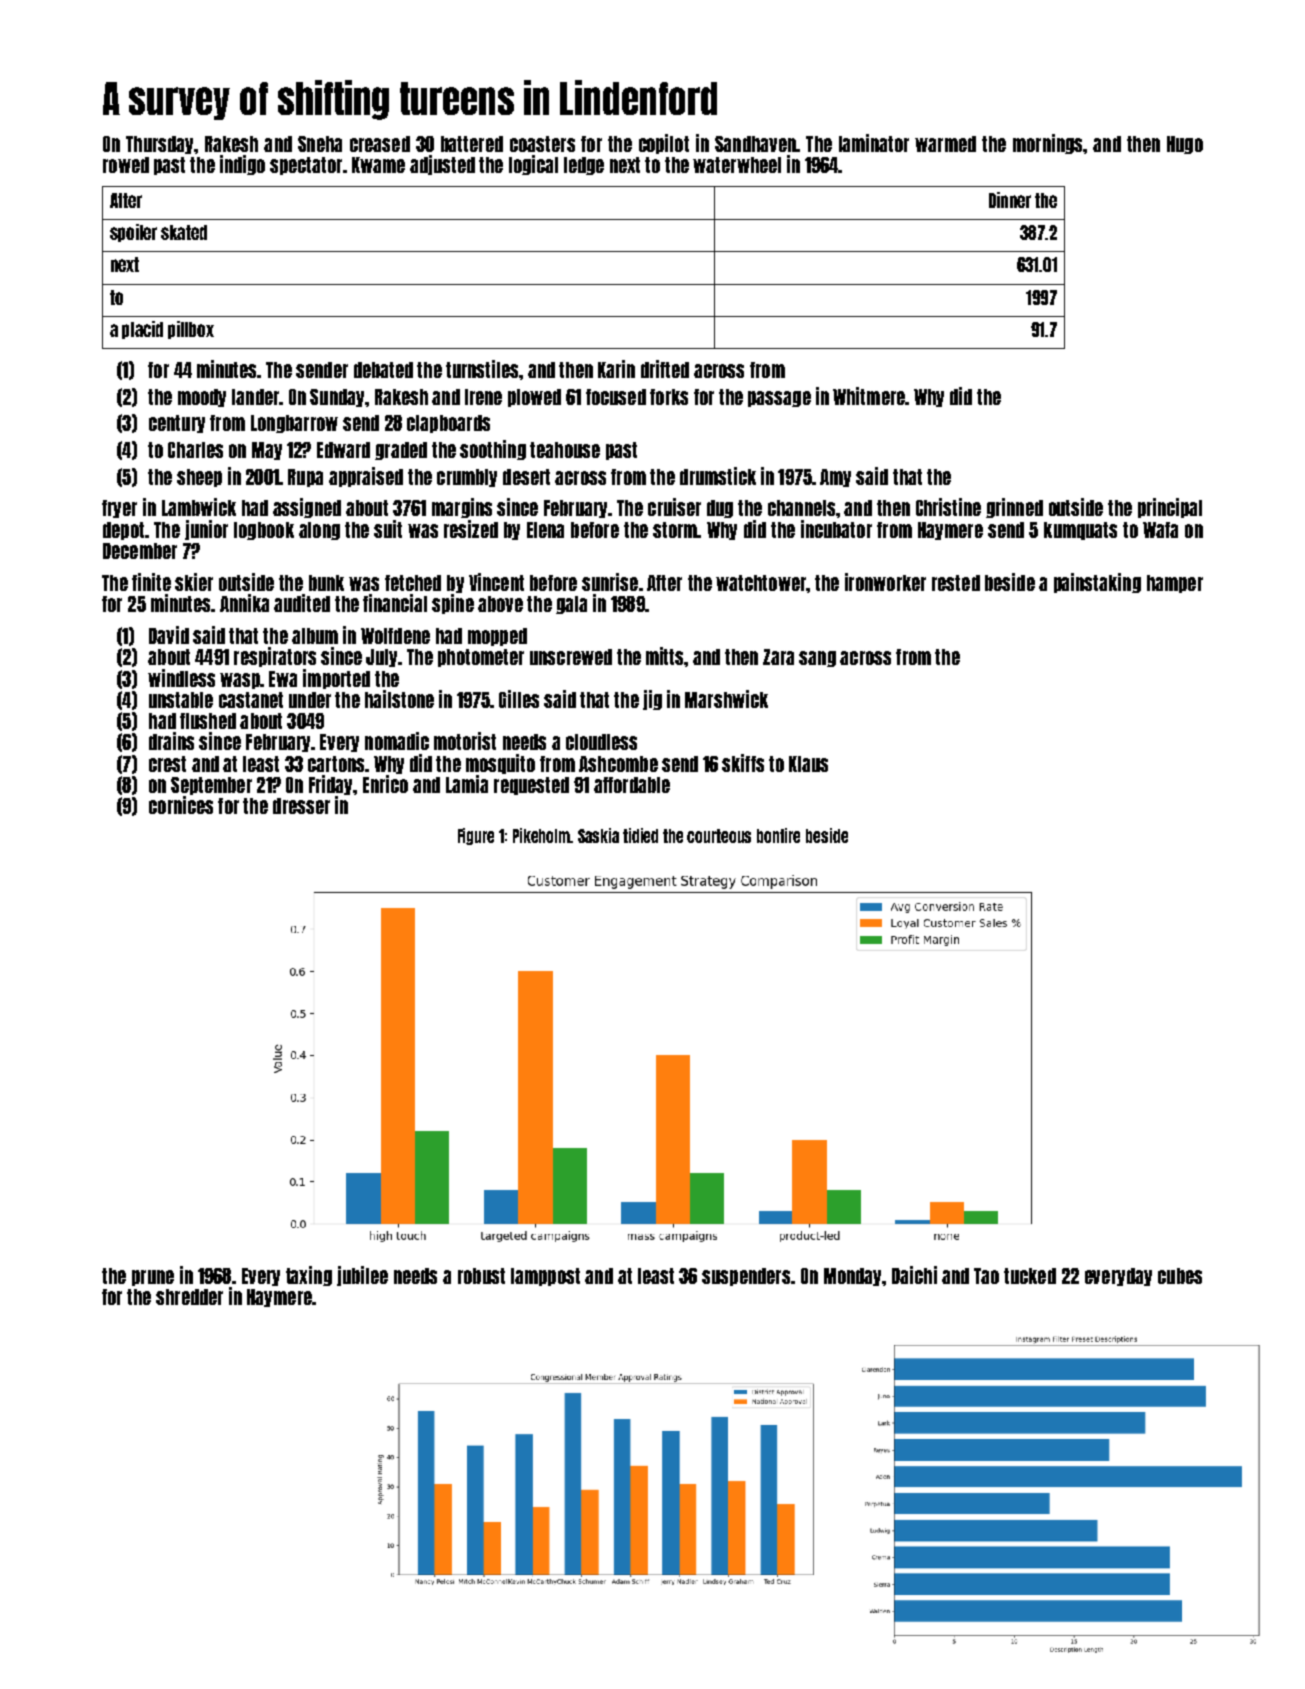 The width and height of the screenshot is (1305, 1689). What do you see at coordinates (199, 507) in the screenshot?
I see `Lambwick` at bounding box center [199, 507].
